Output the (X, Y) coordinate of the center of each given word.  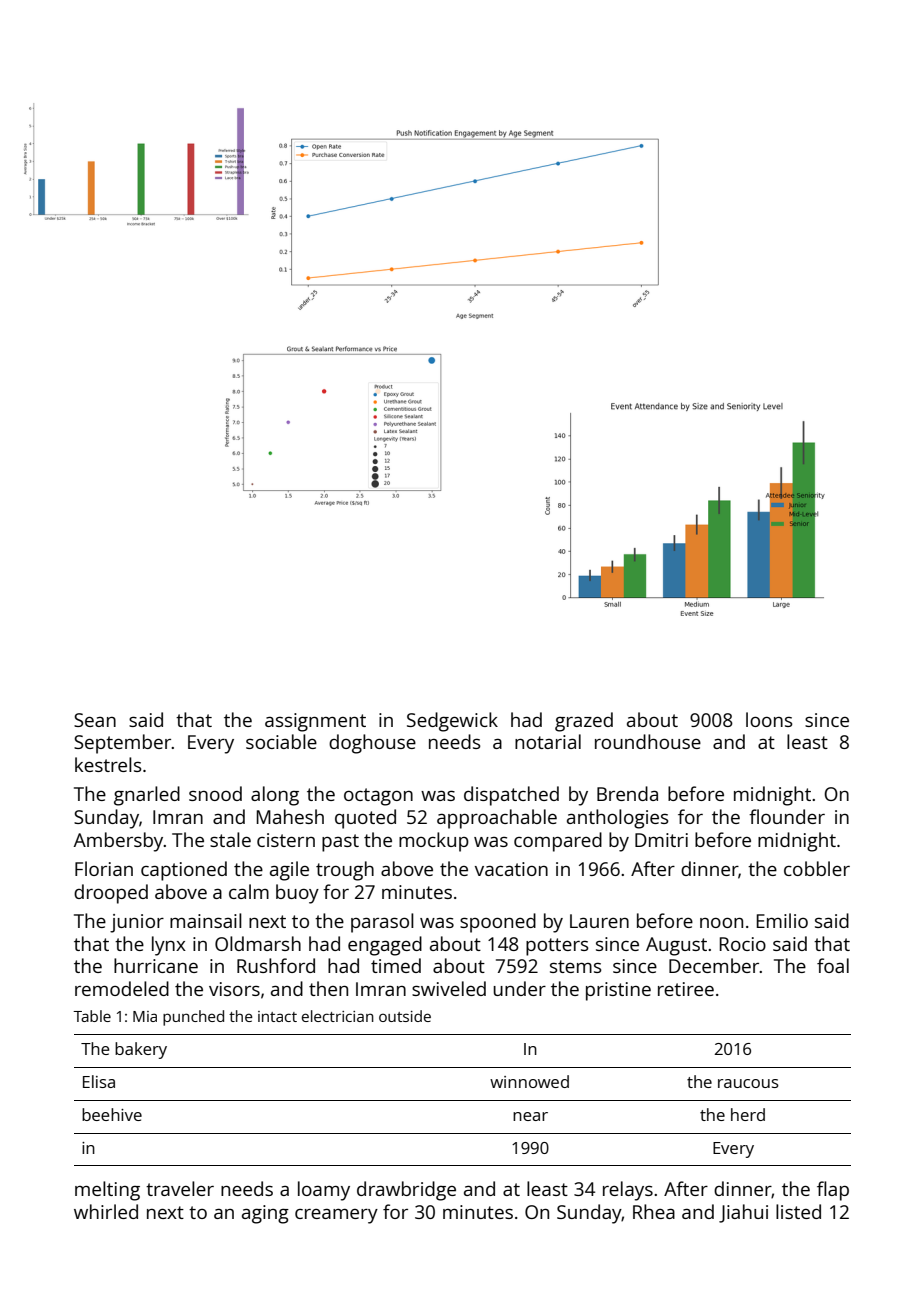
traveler (180, 1188)
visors (234, 989)
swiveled (449, 988)
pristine (618, 991)
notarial (548, 741)
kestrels (108, 764)
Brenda (627, 793)
